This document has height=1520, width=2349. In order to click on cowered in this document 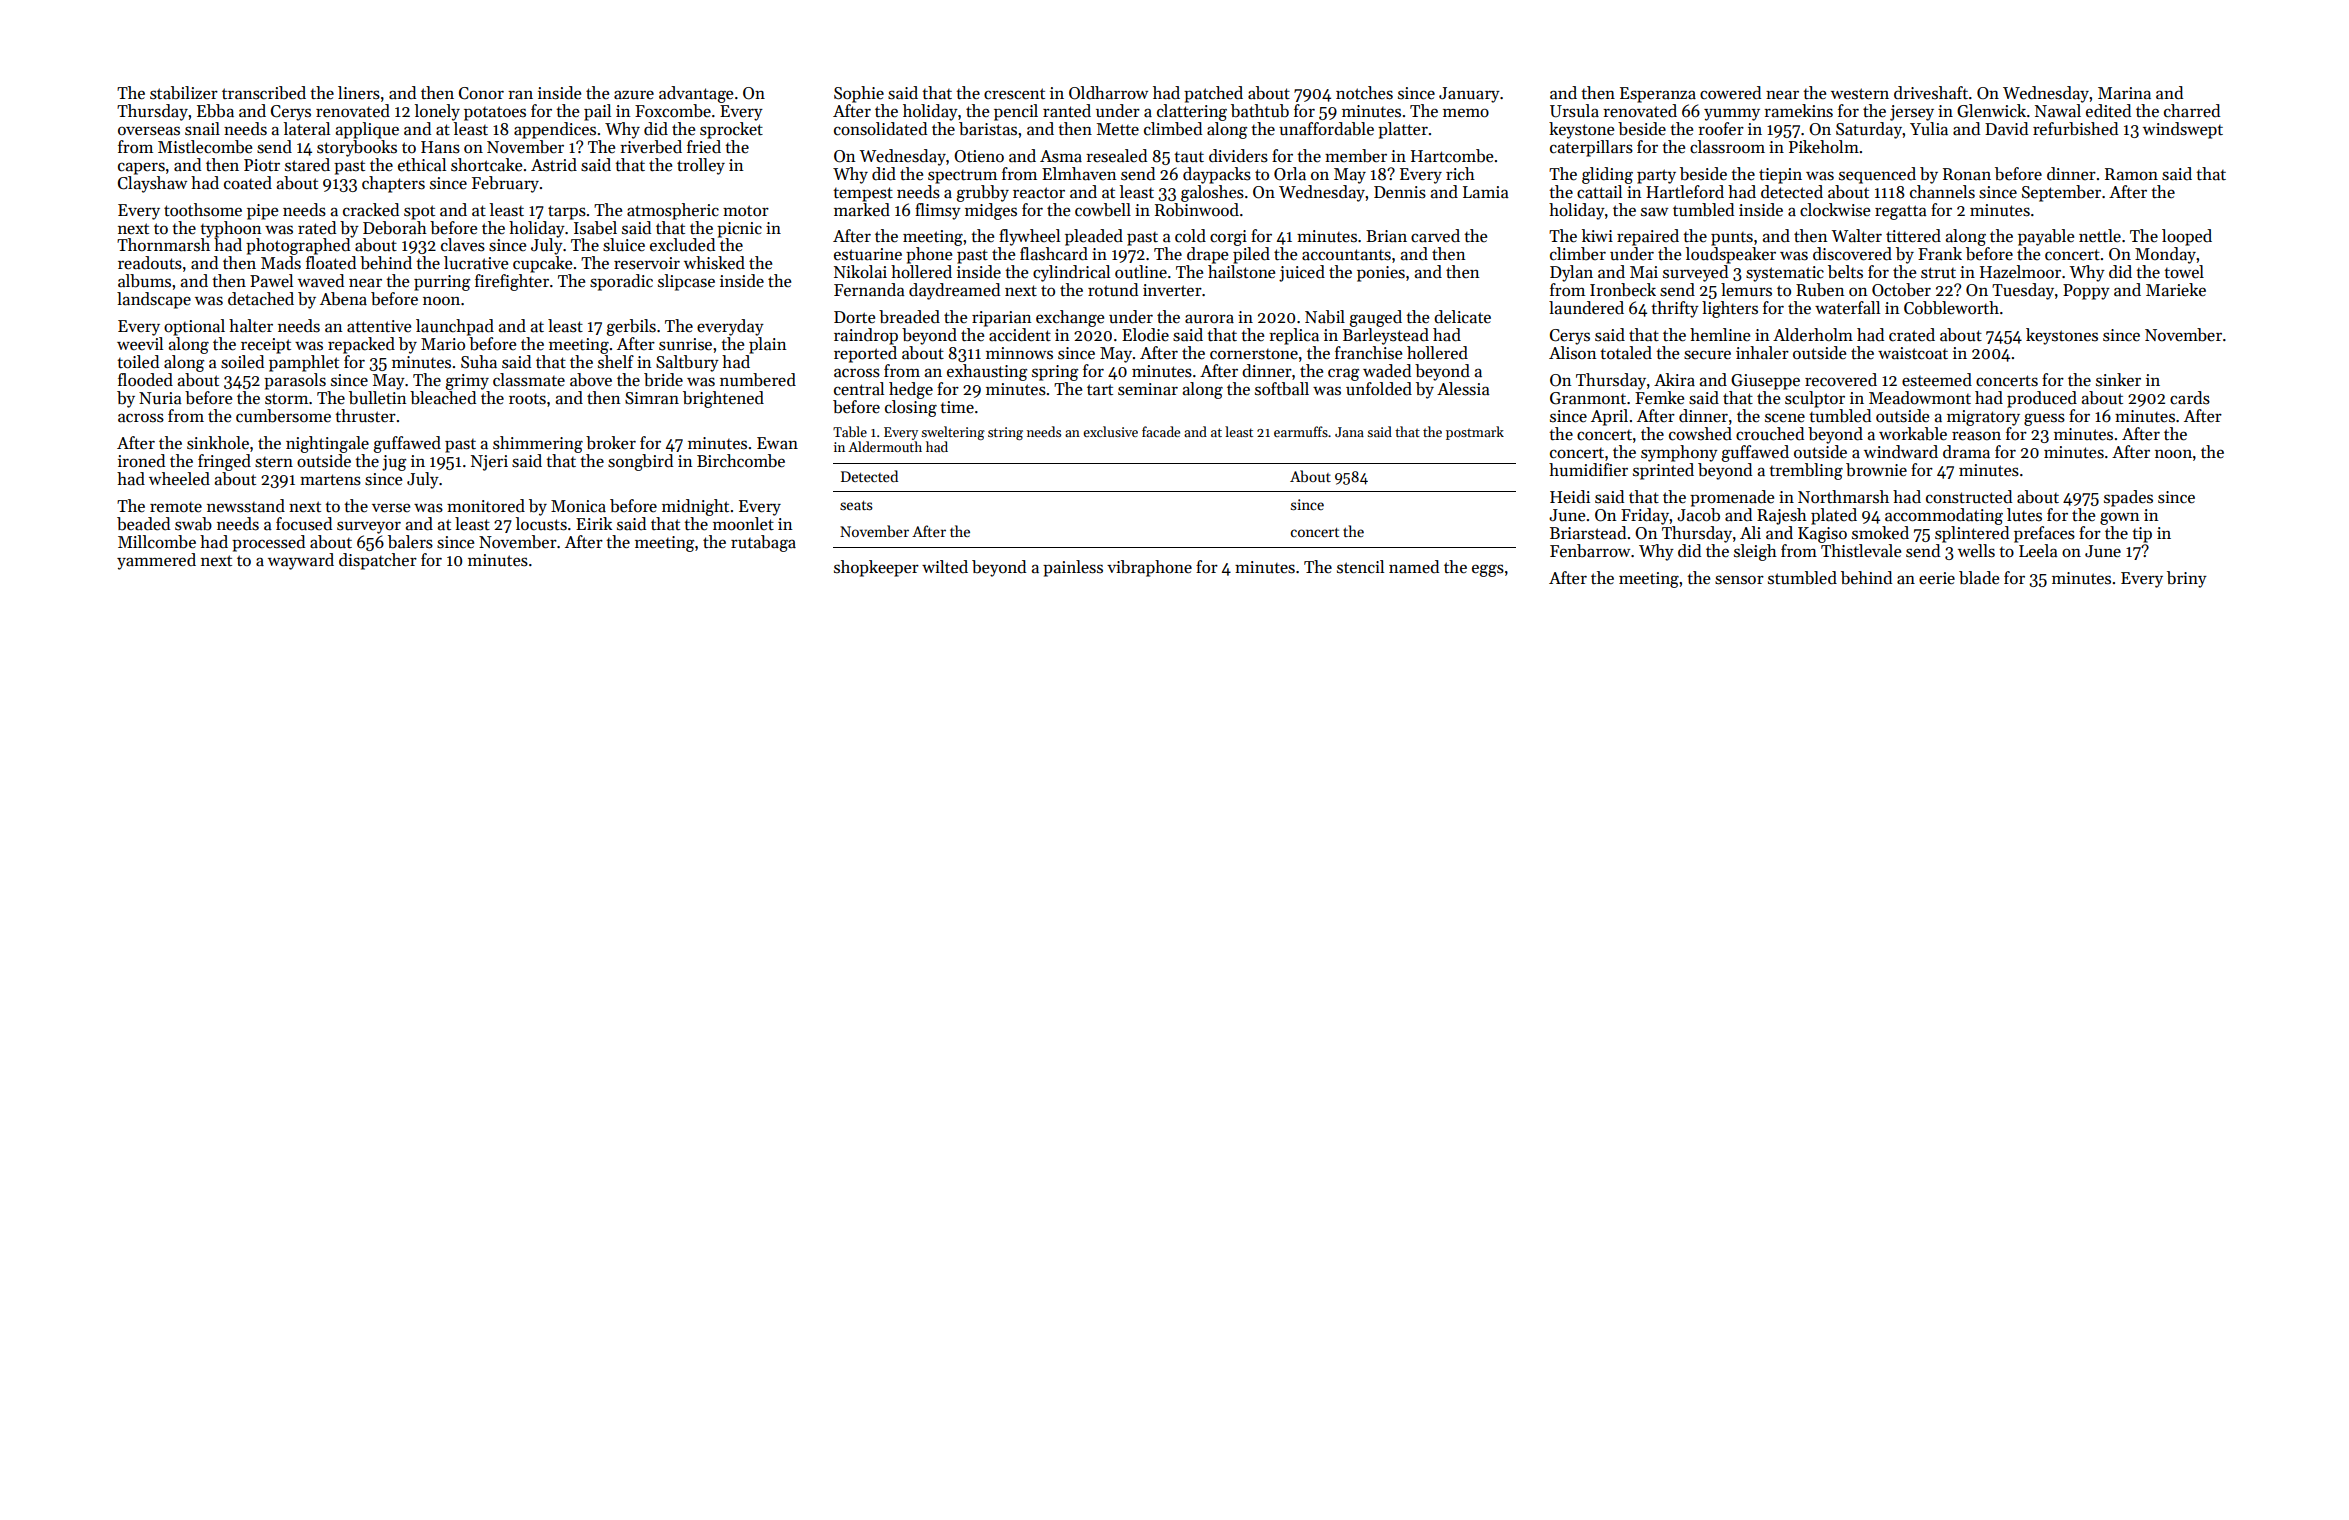, I will do `click(1730, 93)`.
